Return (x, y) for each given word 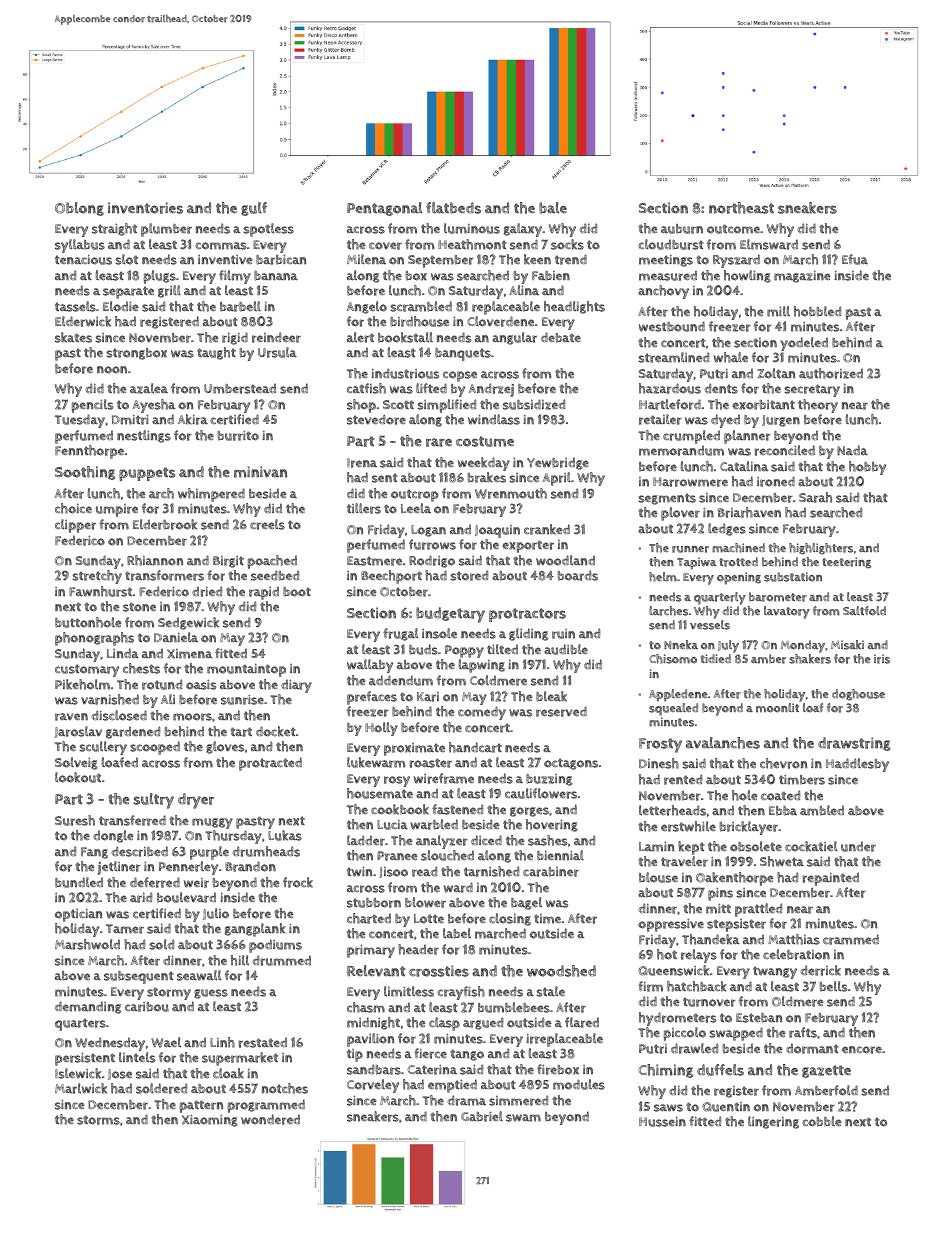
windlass (494, 419)
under (858, 846)
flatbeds (453, 208)
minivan (260, 472)
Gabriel (482, 1116)
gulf (254, 209)
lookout (78, 777)
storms (98, 1120)
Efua (855, 259)
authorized (831, 373)
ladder (366, 840)
